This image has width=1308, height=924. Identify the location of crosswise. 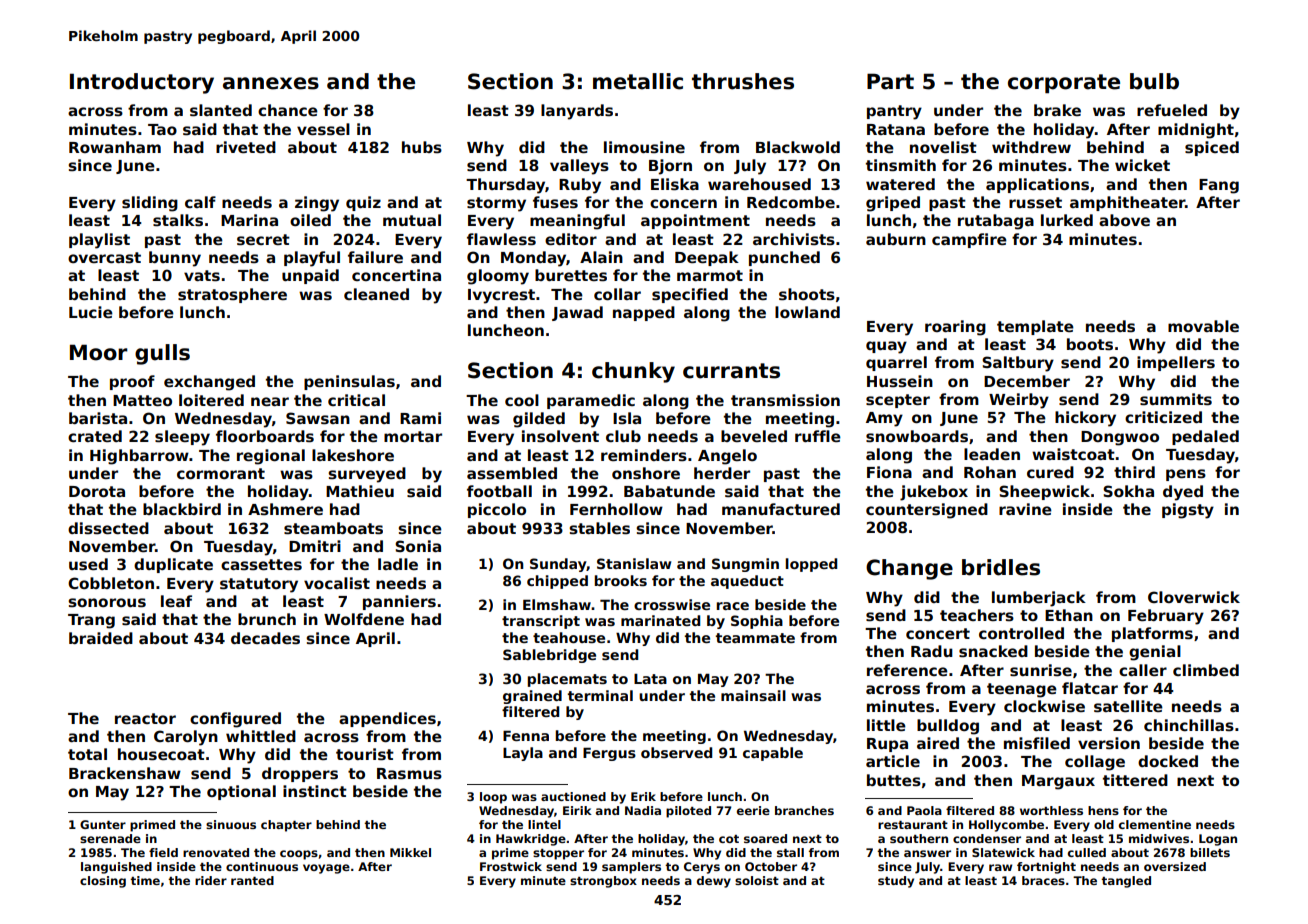
(672, 604).
